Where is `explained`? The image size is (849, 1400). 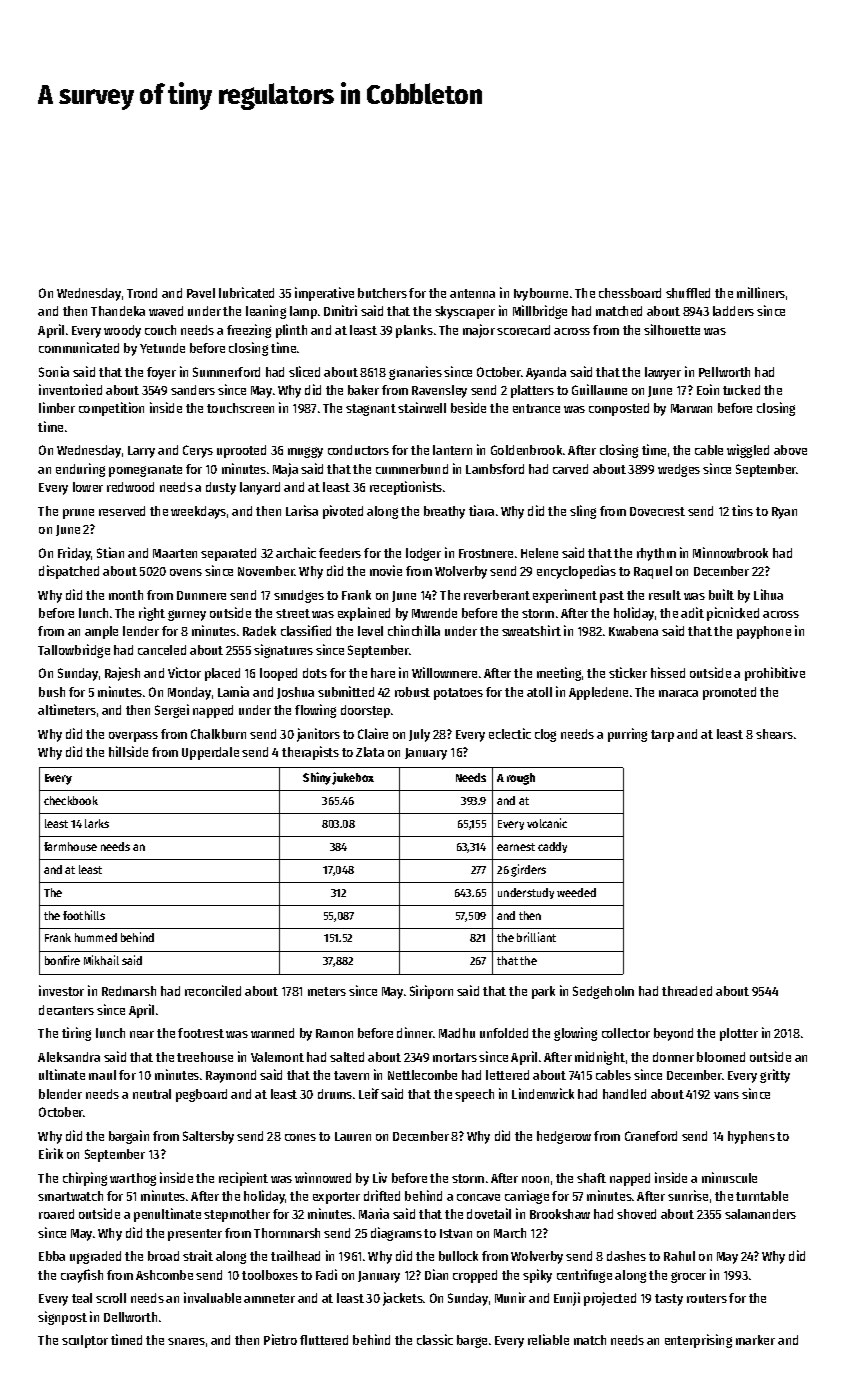
explained is located at coordinates (364, 614).
